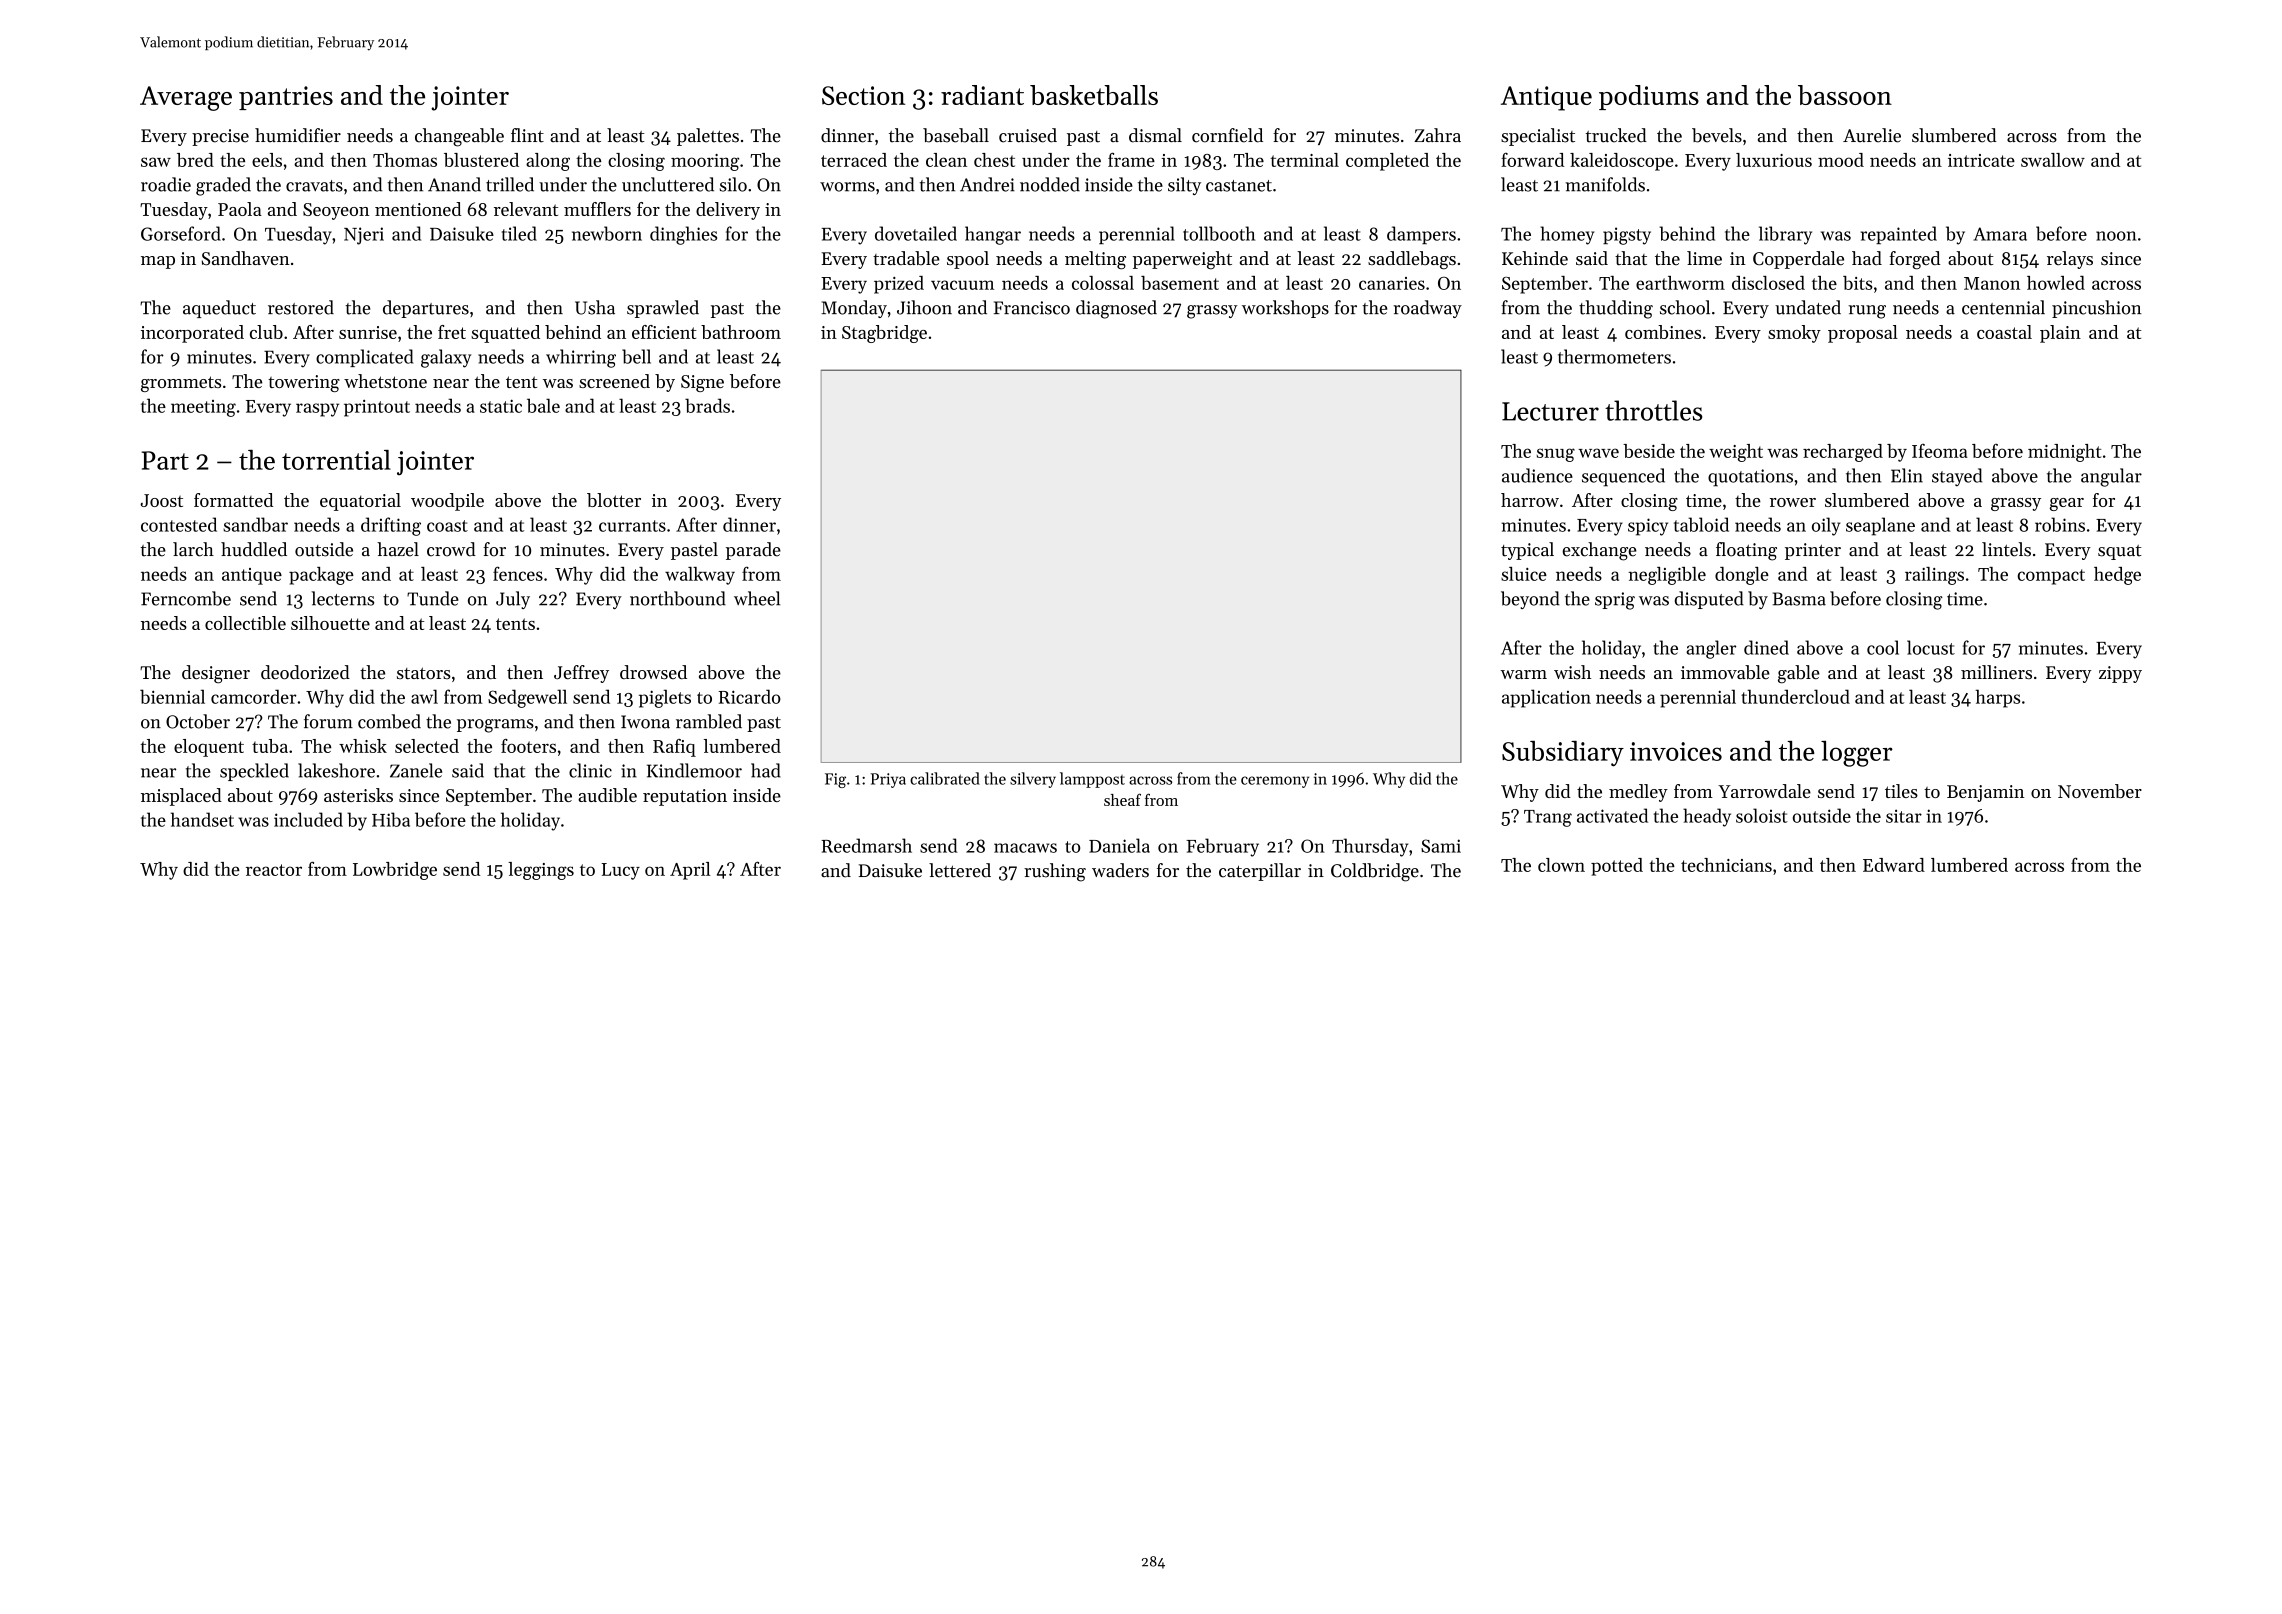 This image has height=1614, width=2282. I want to click on northbound, so click(678, 598).
